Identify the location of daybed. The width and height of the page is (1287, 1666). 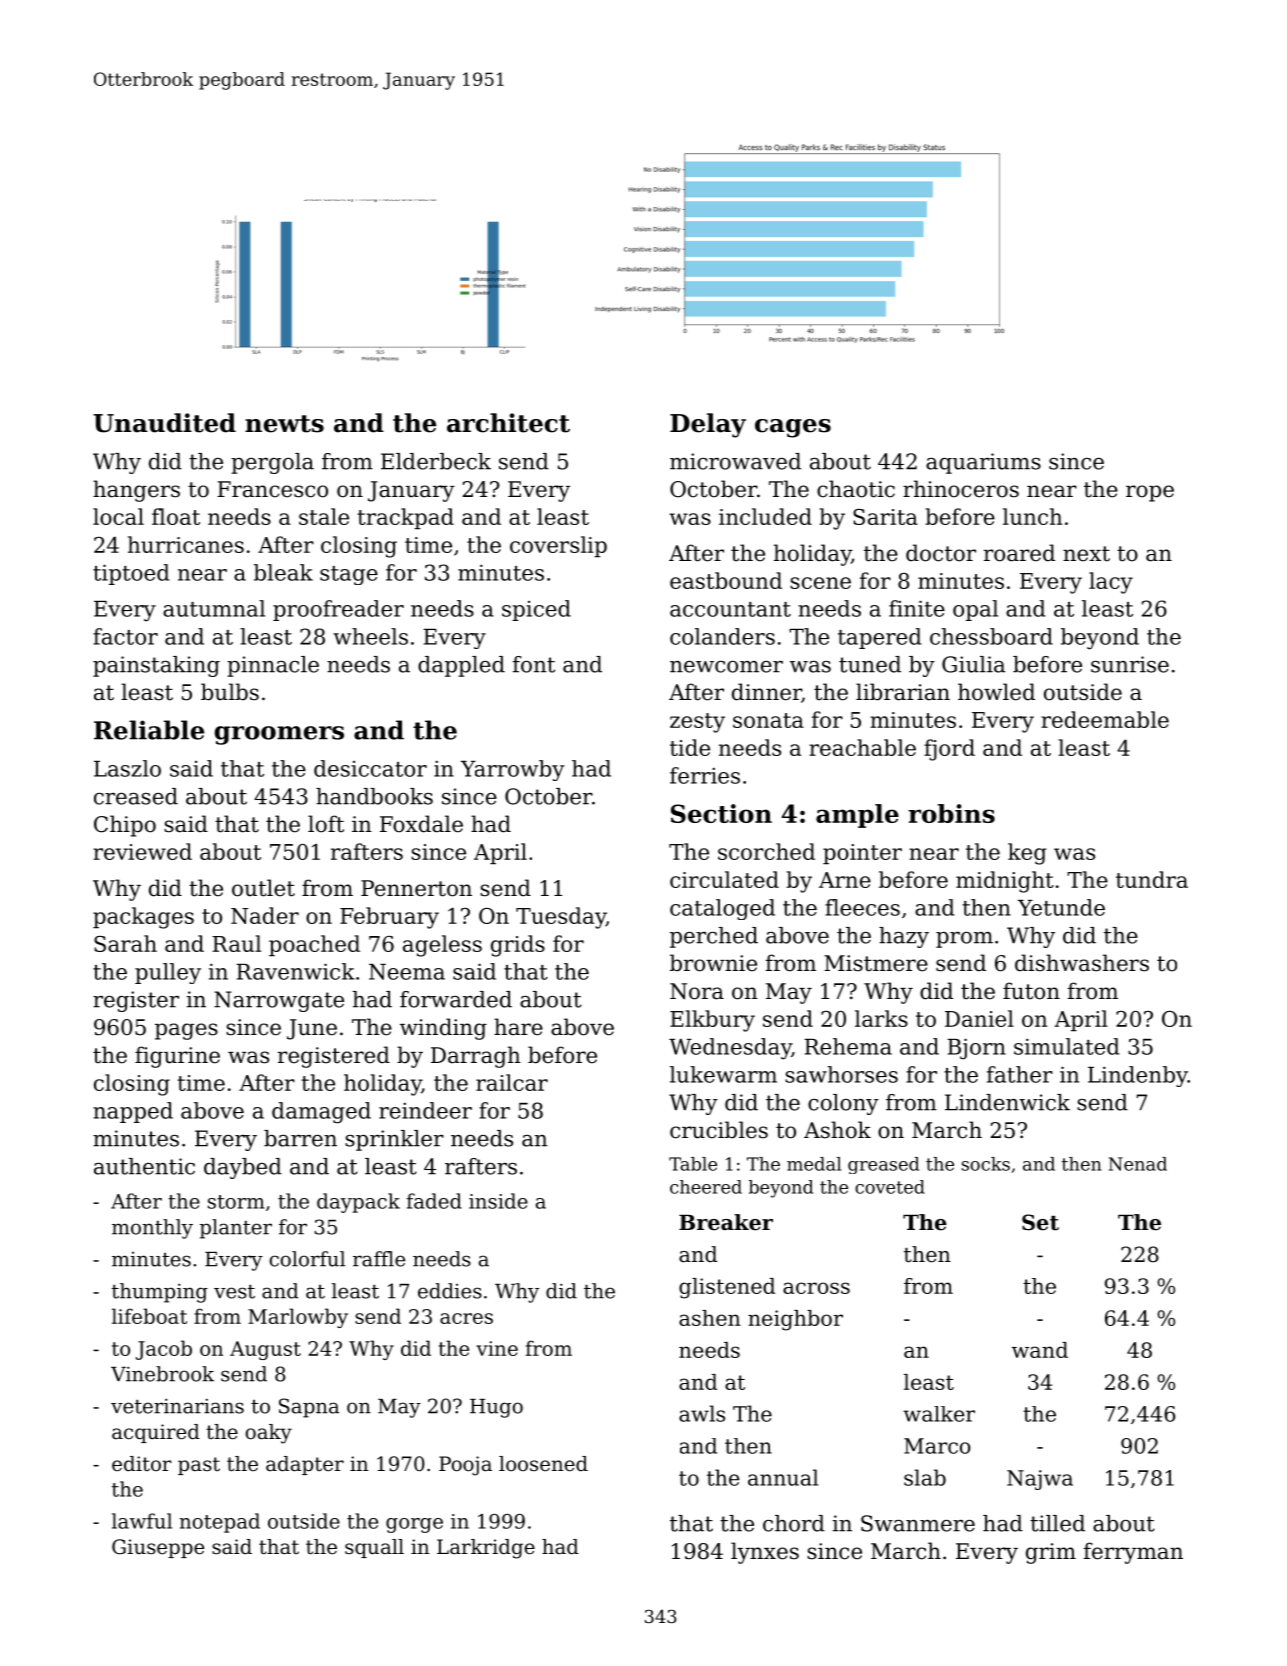
(243, 1168).
